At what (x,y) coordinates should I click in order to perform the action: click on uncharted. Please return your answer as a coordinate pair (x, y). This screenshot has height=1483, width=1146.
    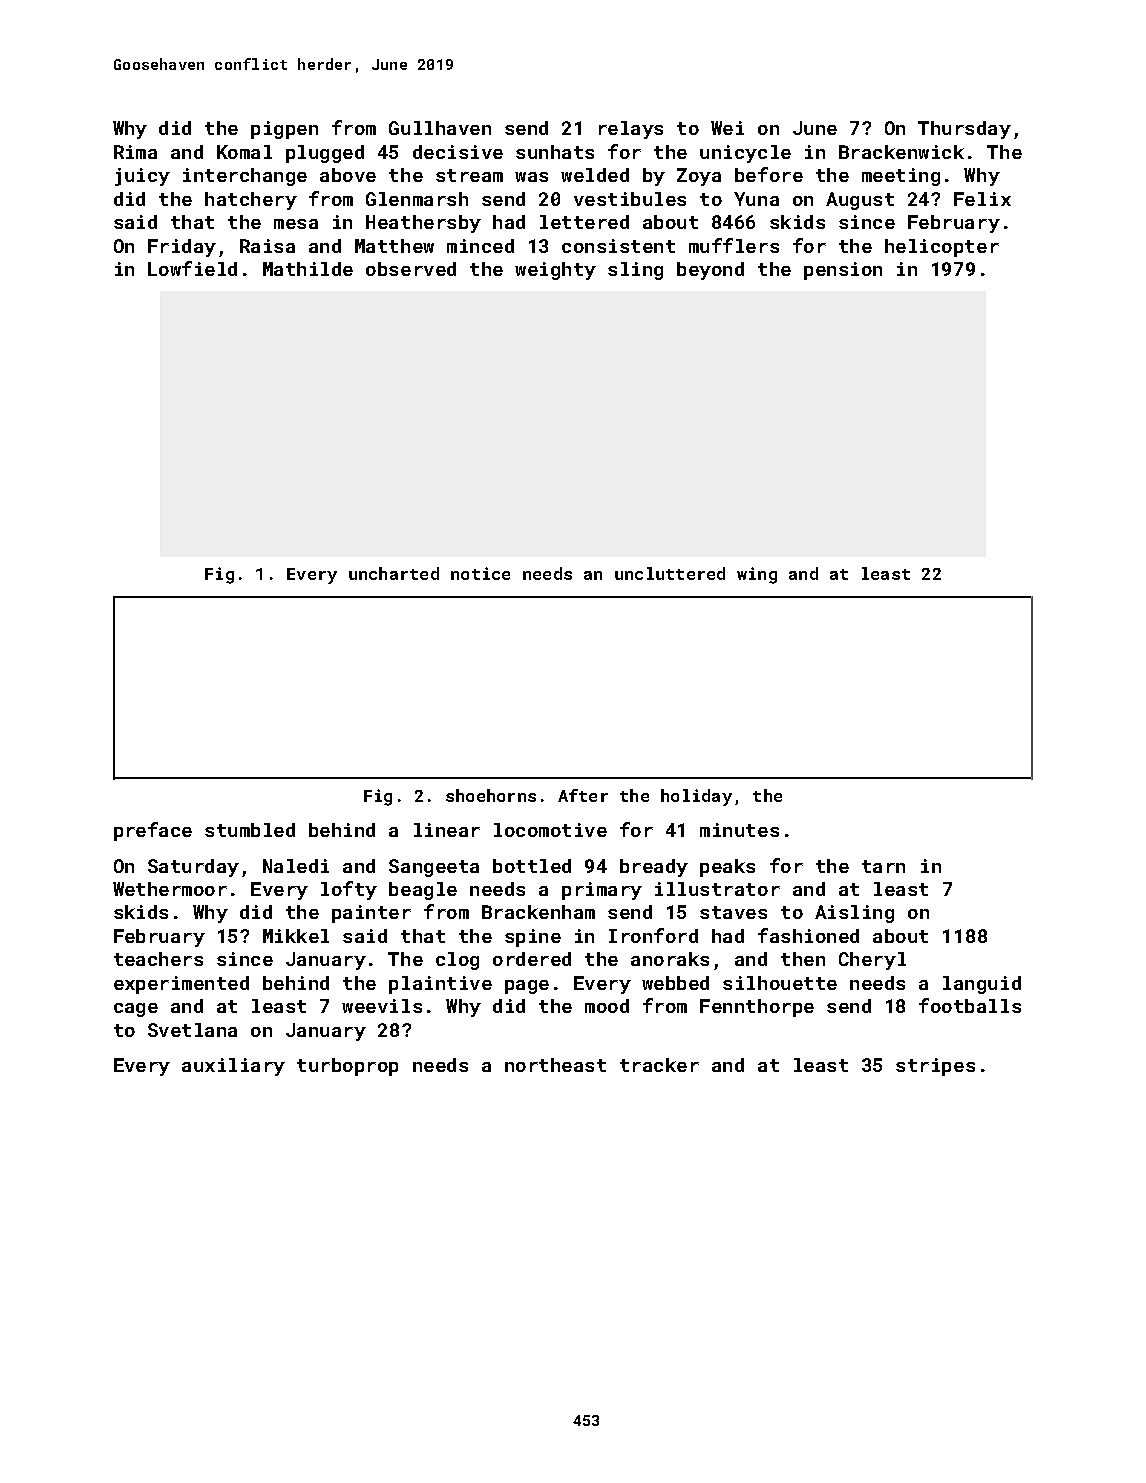
    Looking at the image, I should click on (394, 573).
